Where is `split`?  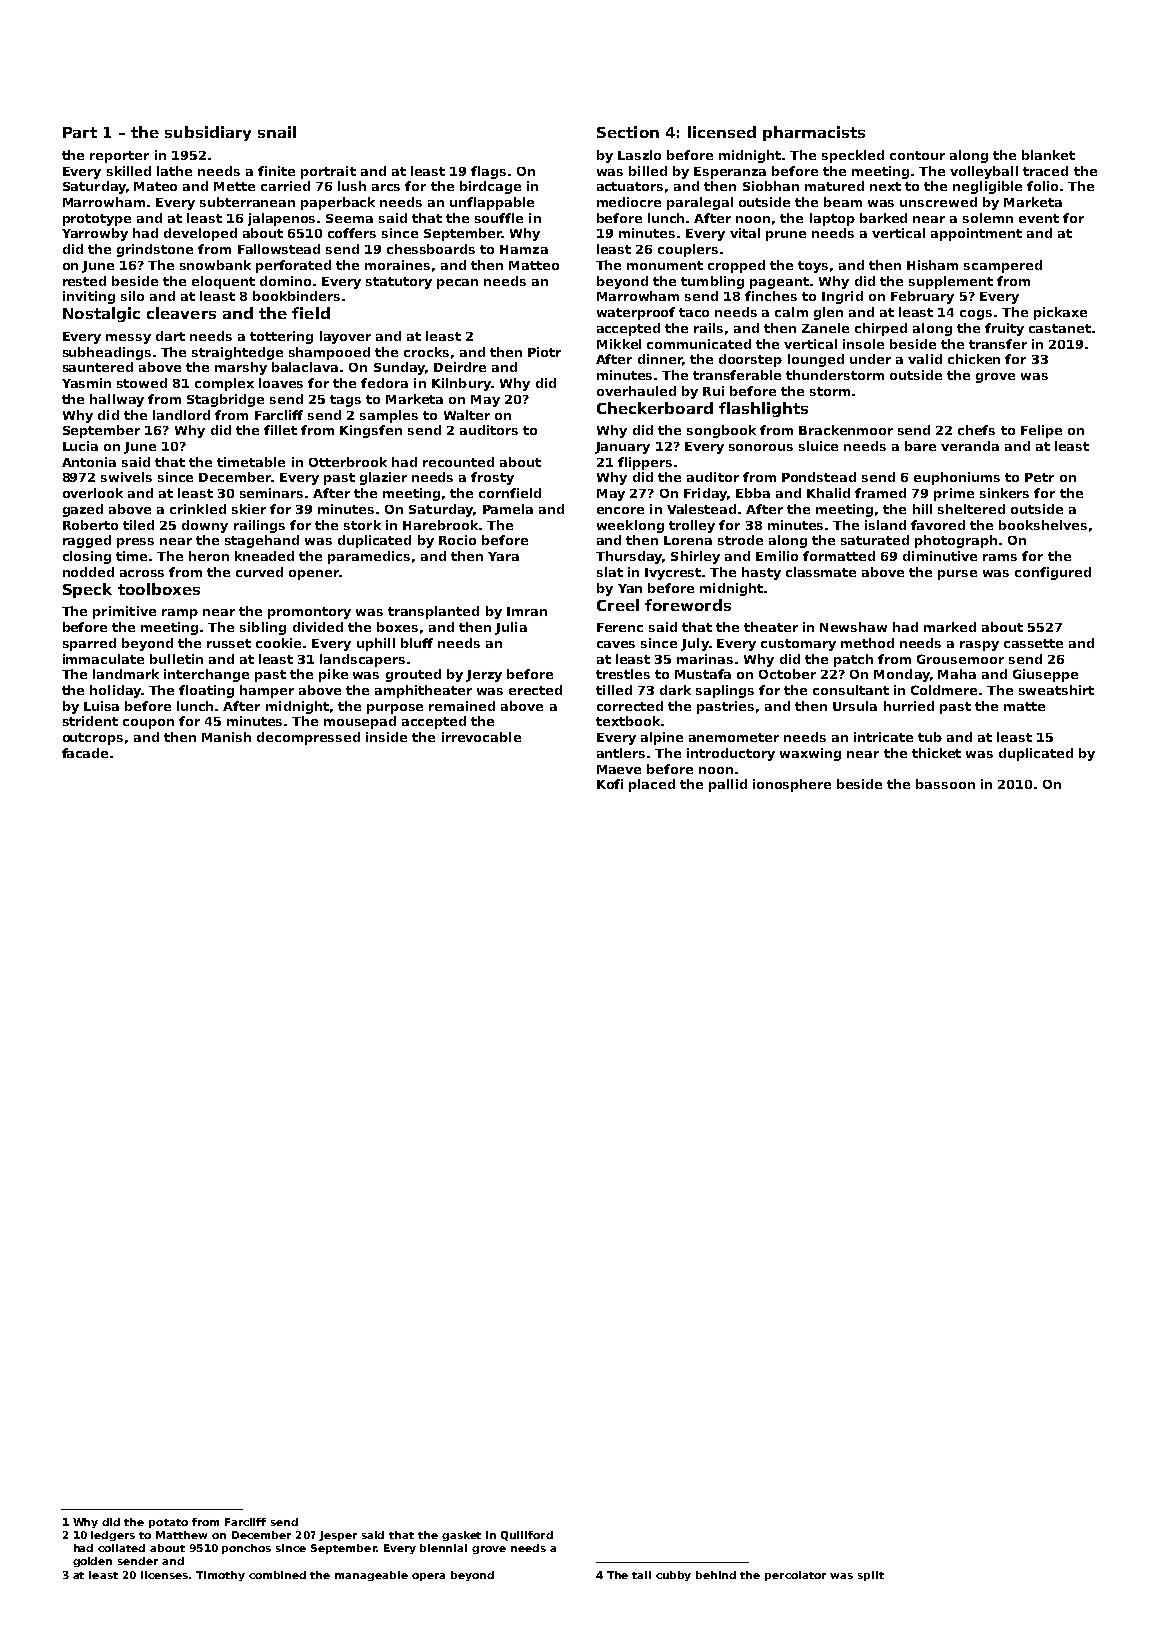 split is located at coordinates (871, 1576).
